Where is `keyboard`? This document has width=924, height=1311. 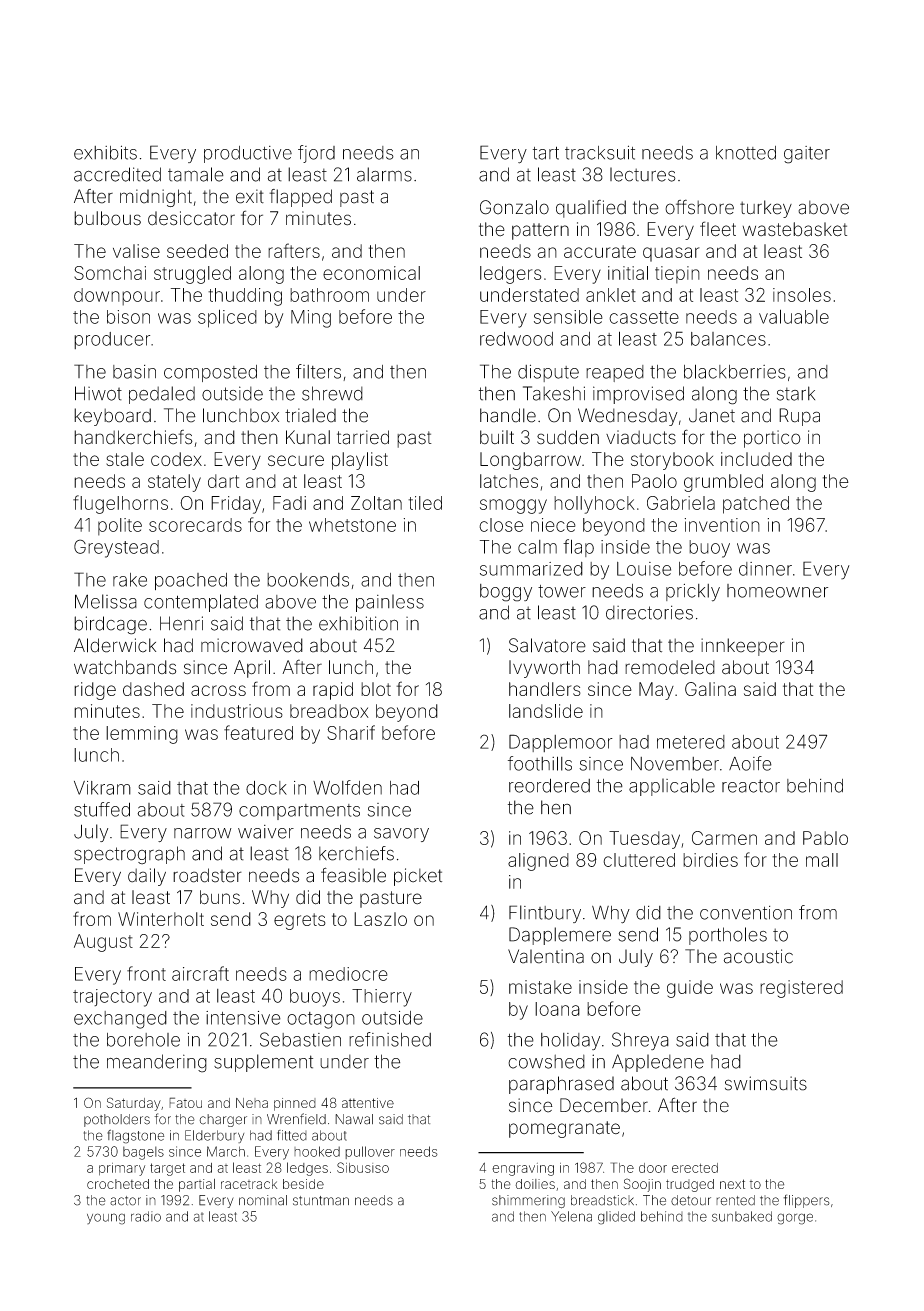
keyboard is located at coordinates (112, 417).
